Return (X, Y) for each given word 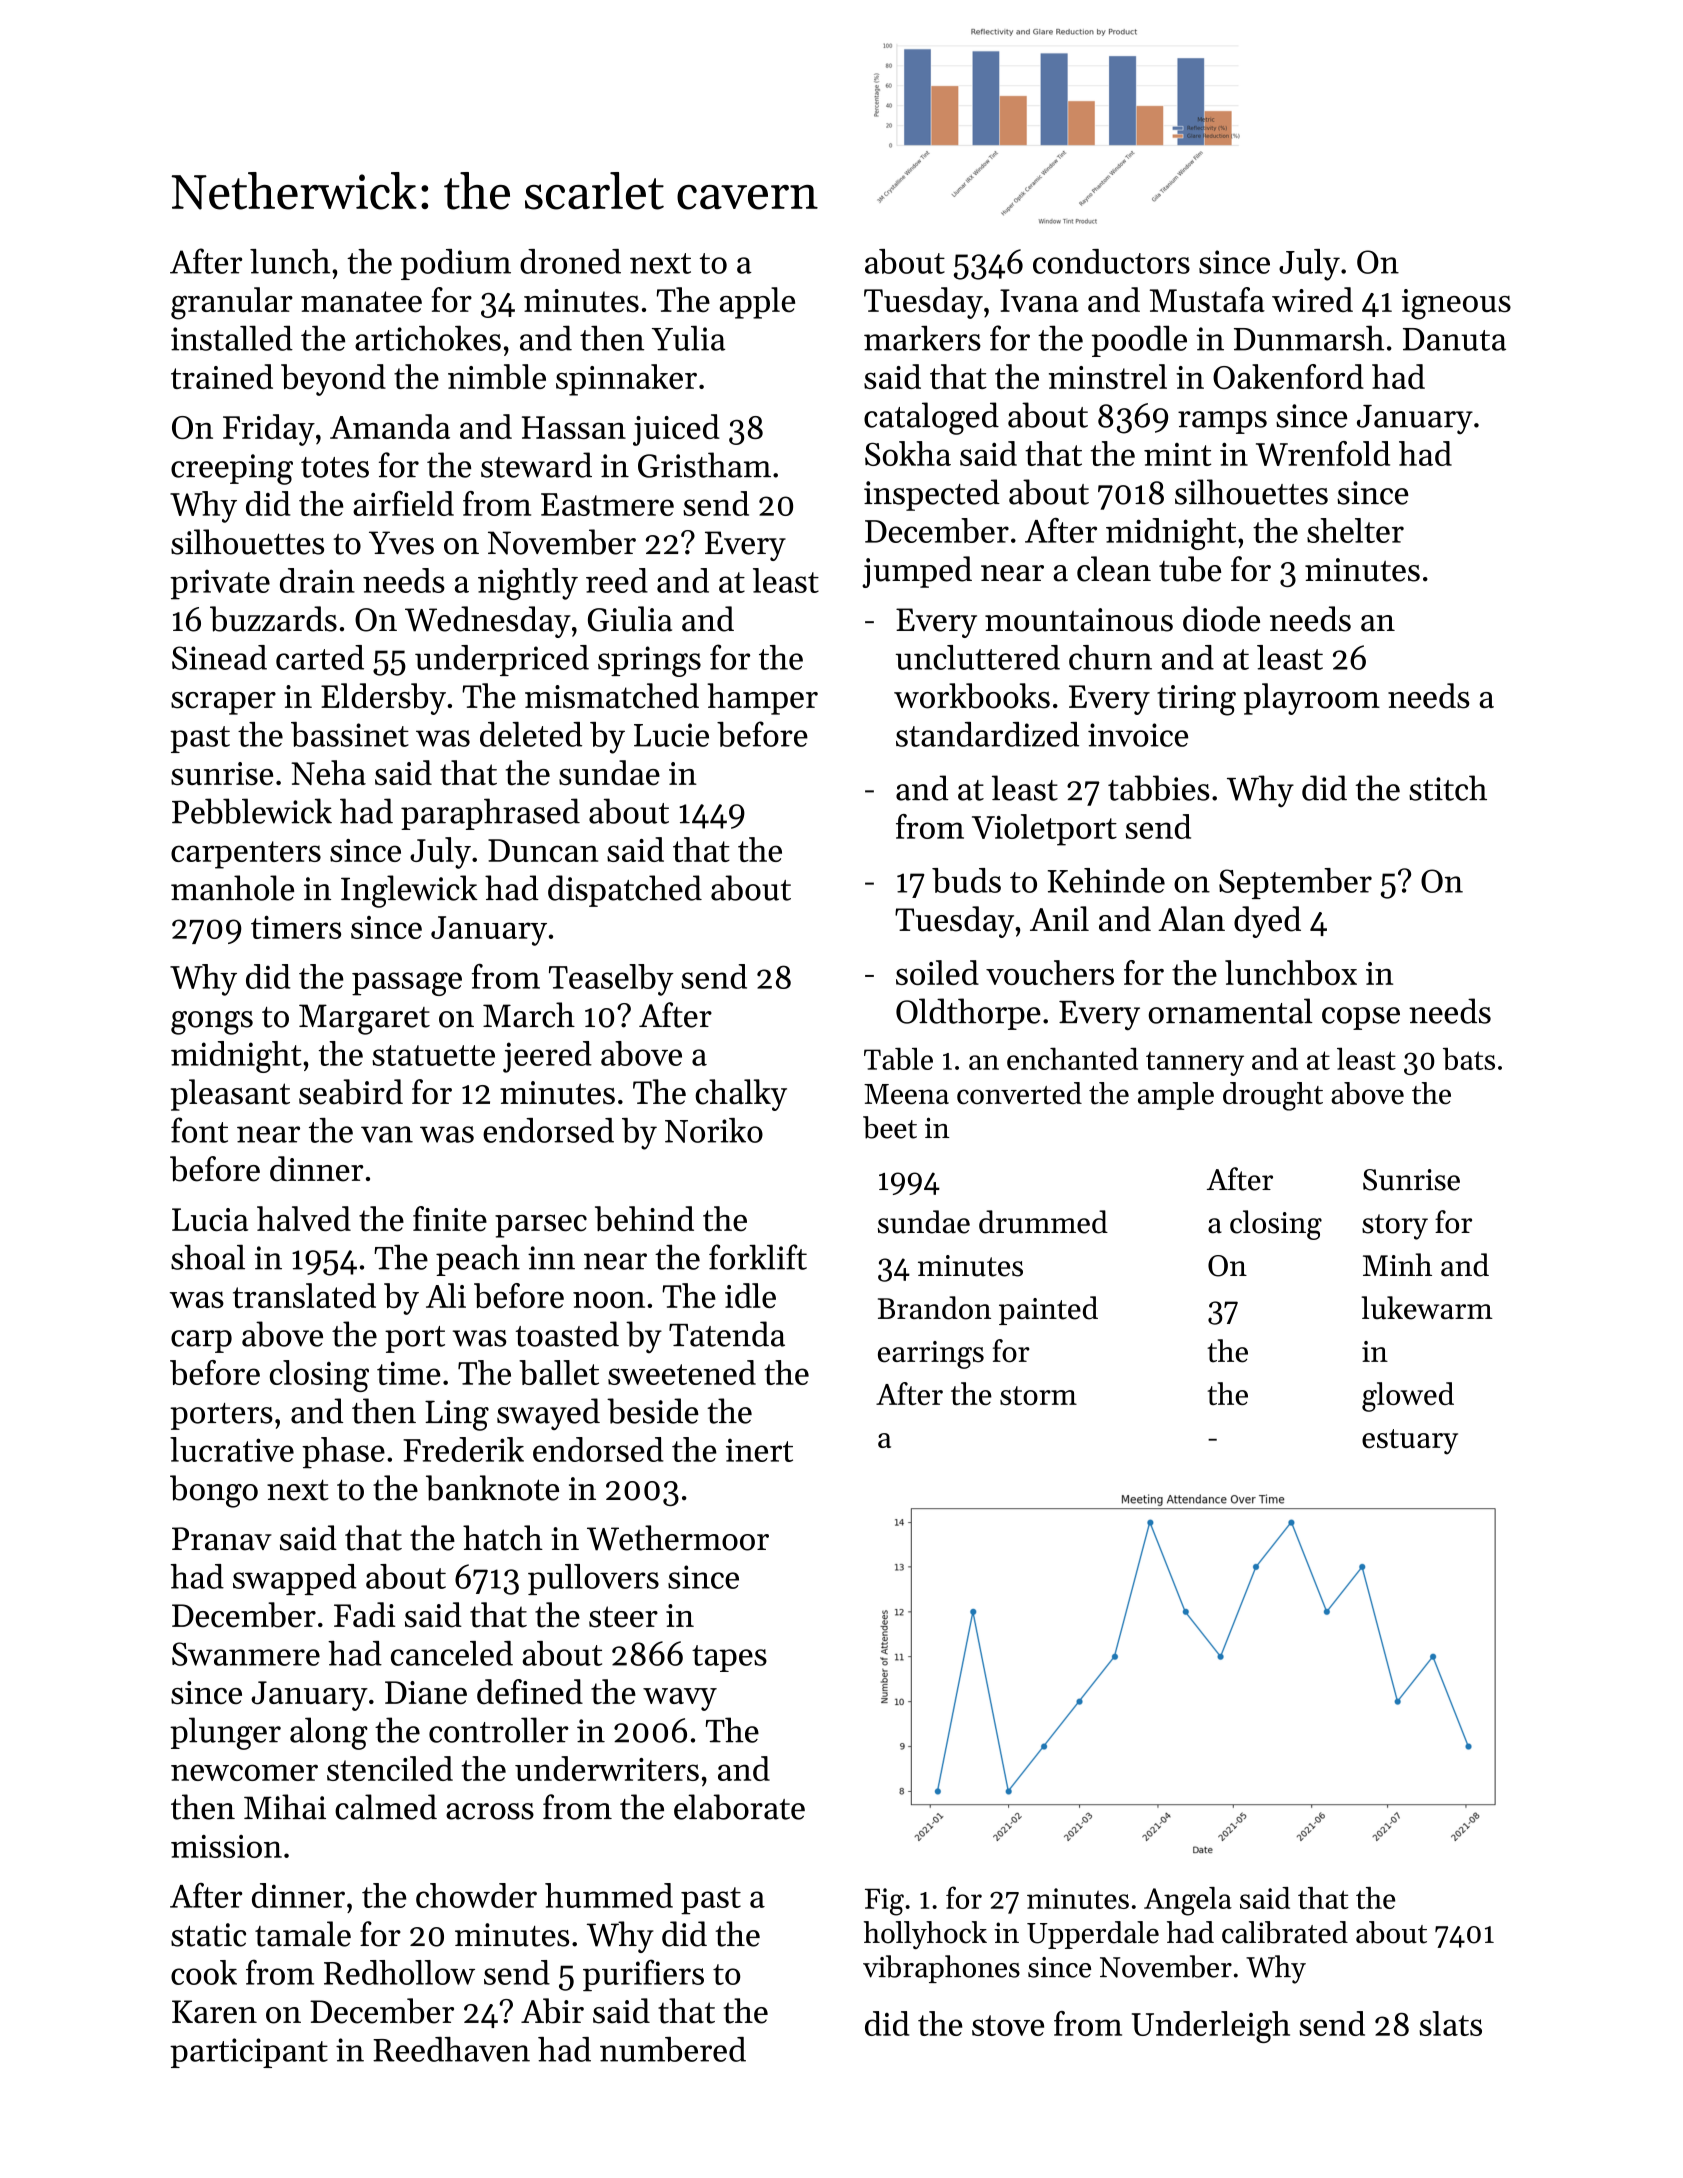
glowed (1408, 1397)
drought (1273, 1096)
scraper (223, 703)
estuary (1410, 1442)
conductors (1111, 261)
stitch (1448, 788)
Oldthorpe (968, 1014)
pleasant (230, 1095)
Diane (426, 1693)
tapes (729, 1658)
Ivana (1039, 300)
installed (232, 338)
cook (204, 1972)
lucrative (232, 1449)
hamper (762, 699)
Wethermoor (678, 1538)
